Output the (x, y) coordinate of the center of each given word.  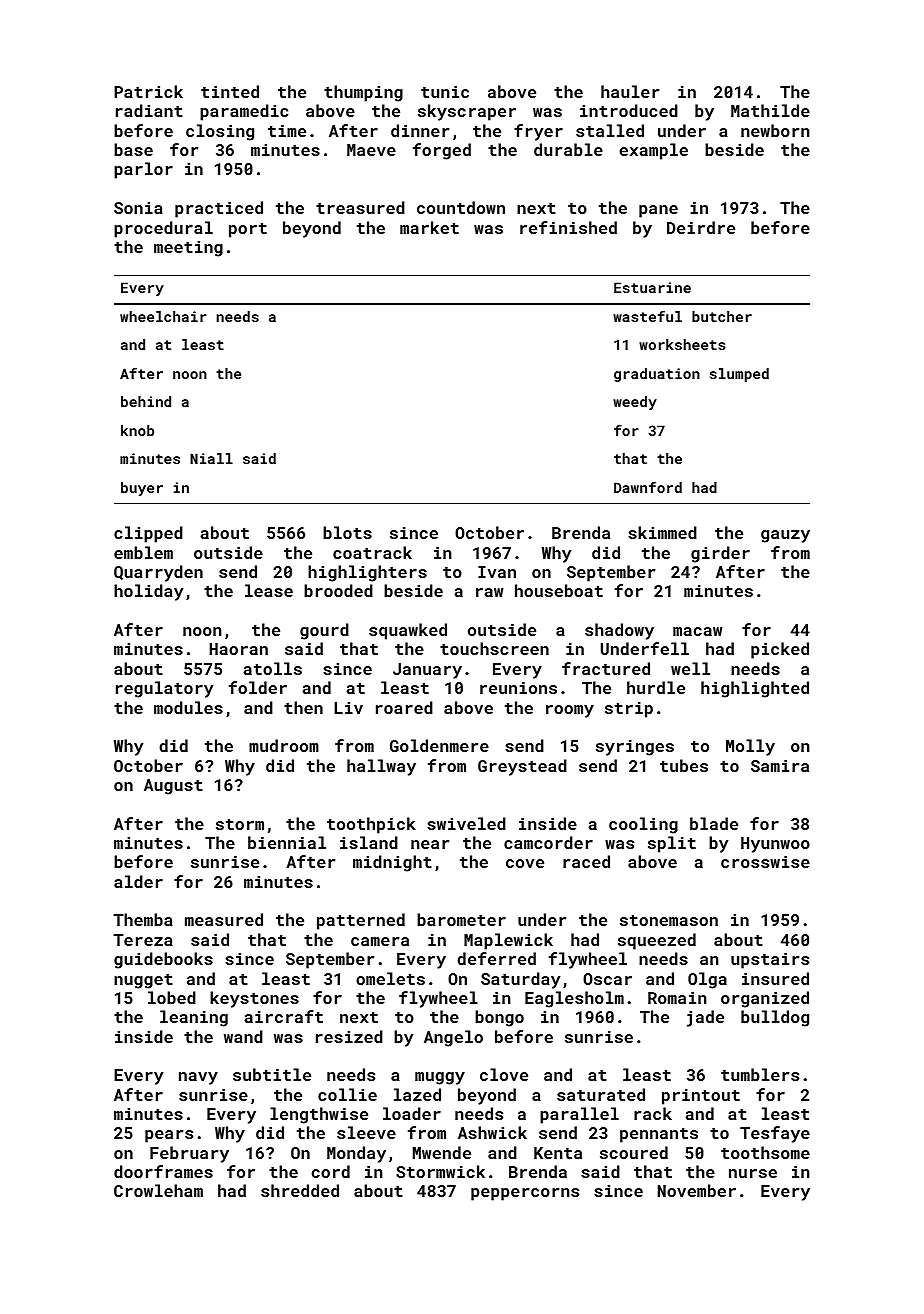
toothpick (371, 825)
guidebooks (163, 960)
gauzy (785, 536)
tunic (445, 92)
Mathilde (770, 110)
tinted (230, 91)
